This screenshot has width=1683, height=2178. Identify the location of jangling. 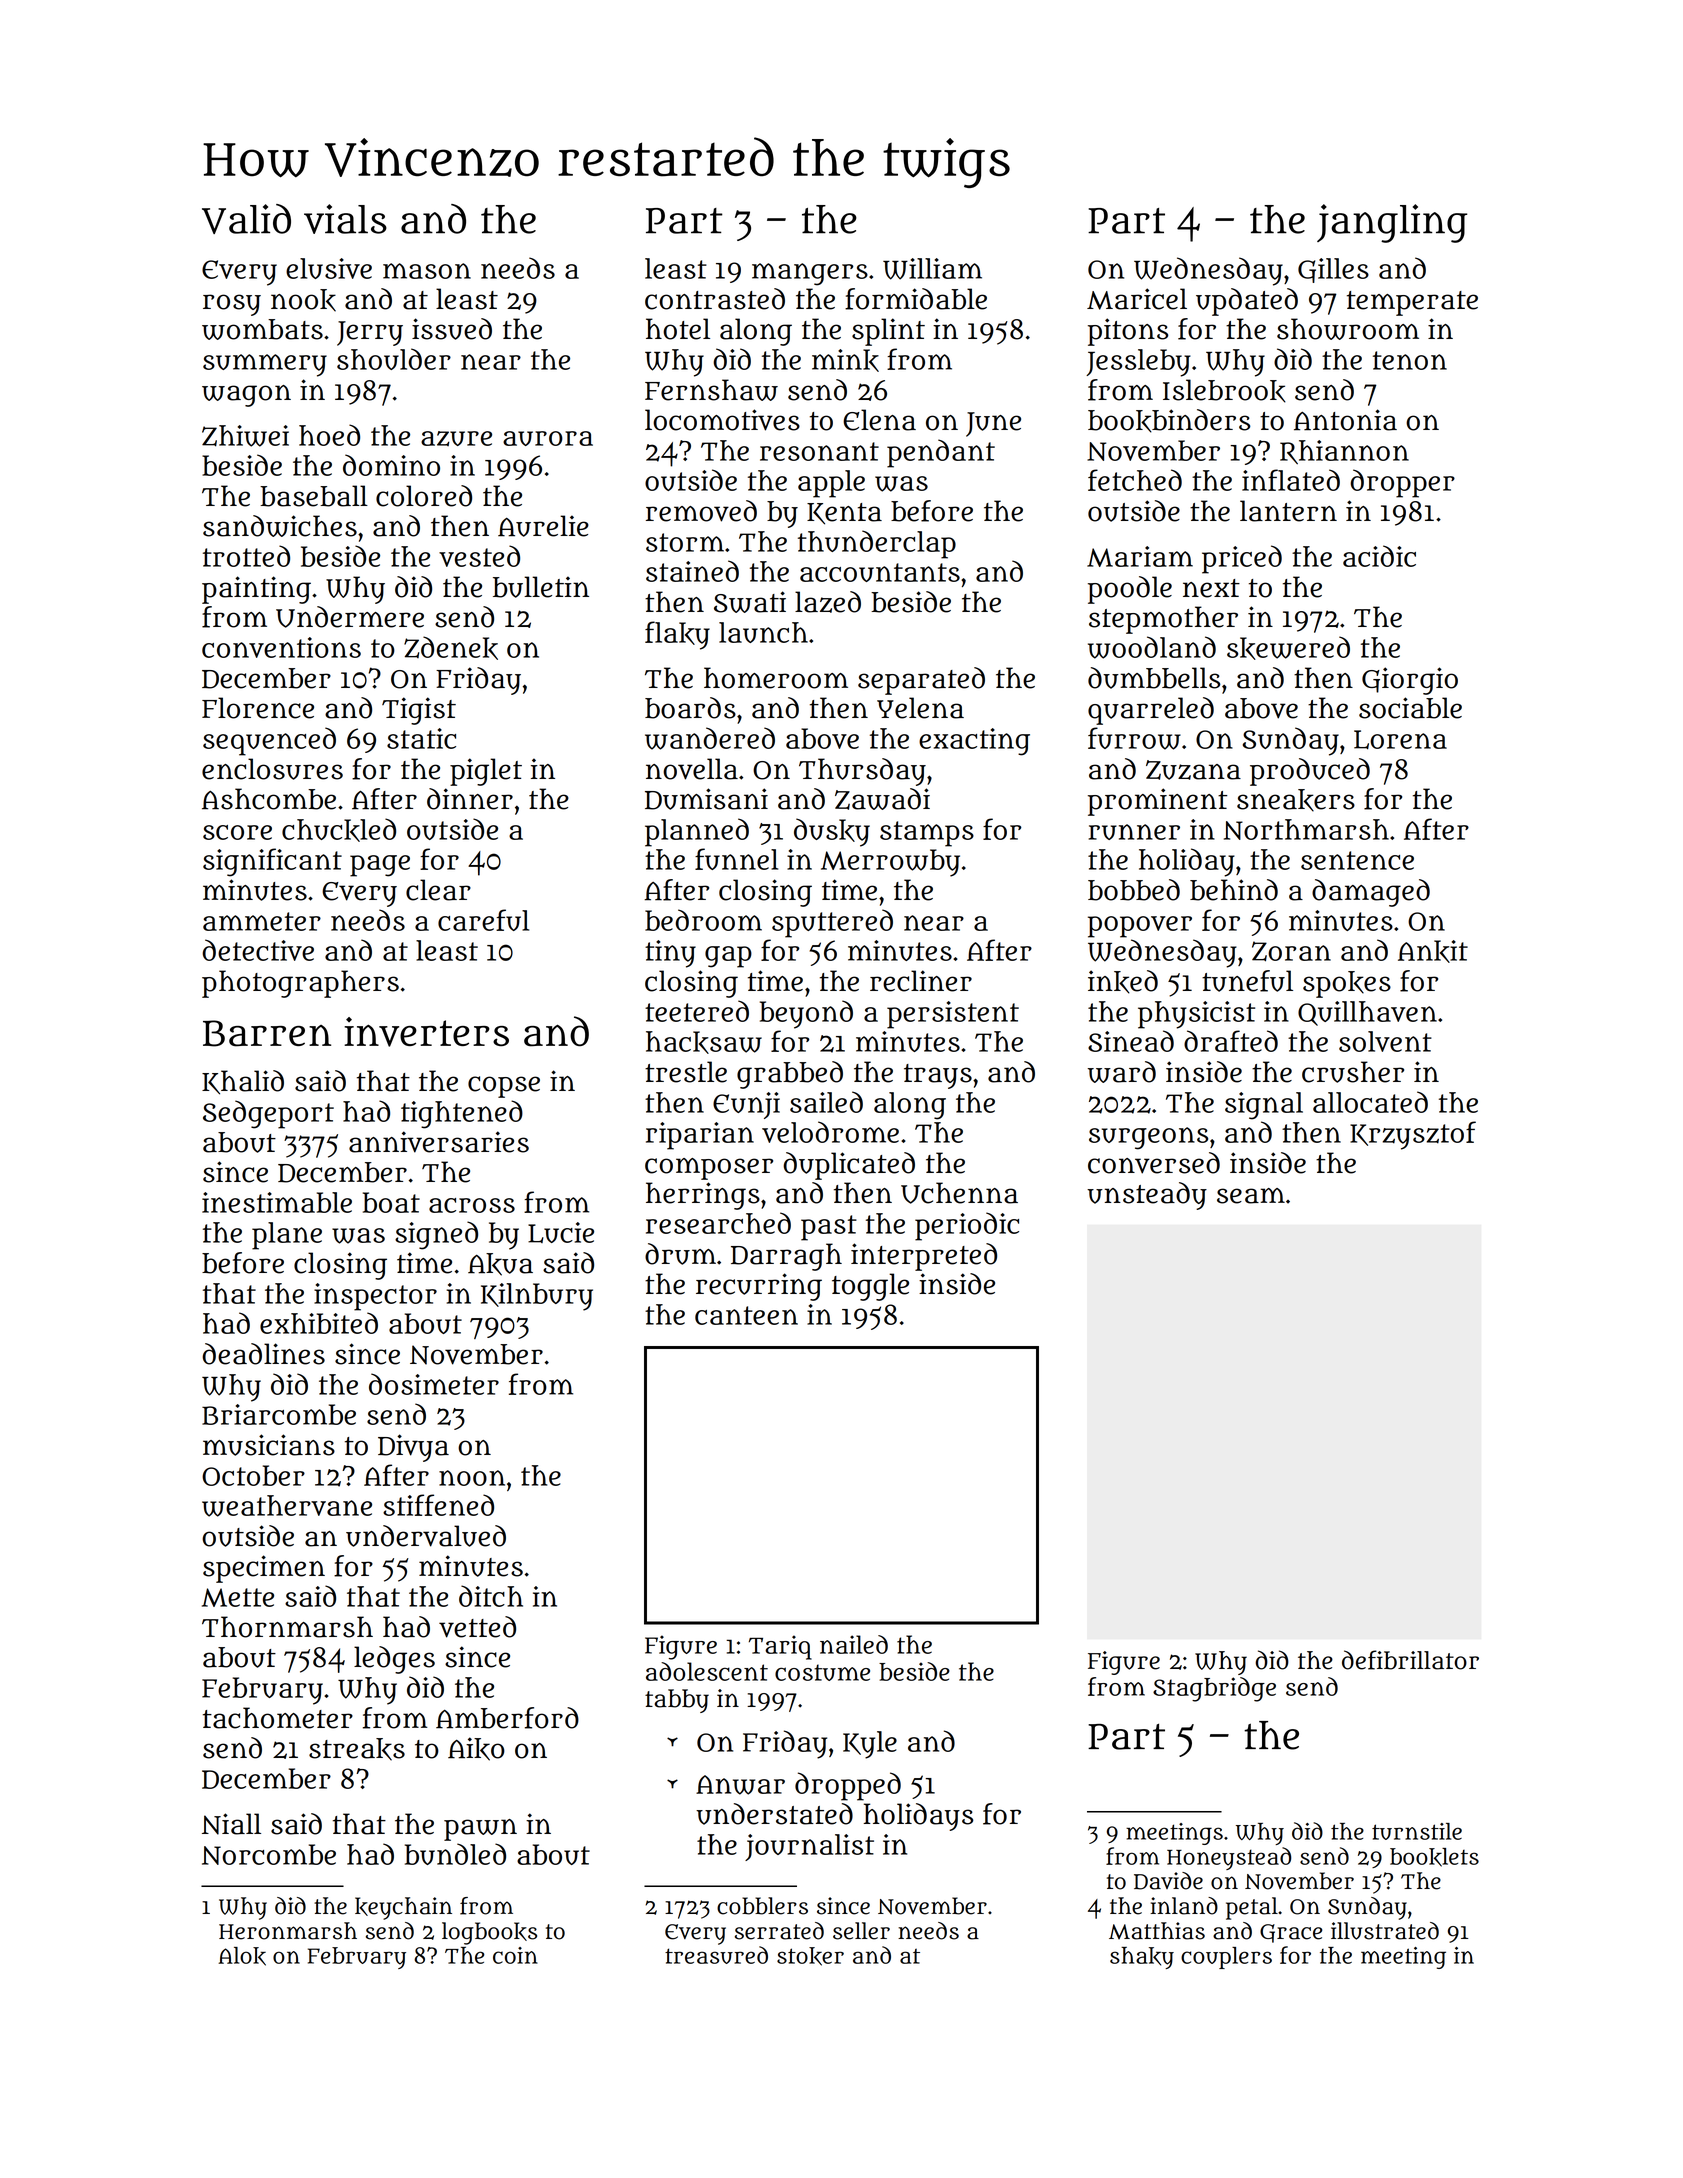
(1392, 223).
